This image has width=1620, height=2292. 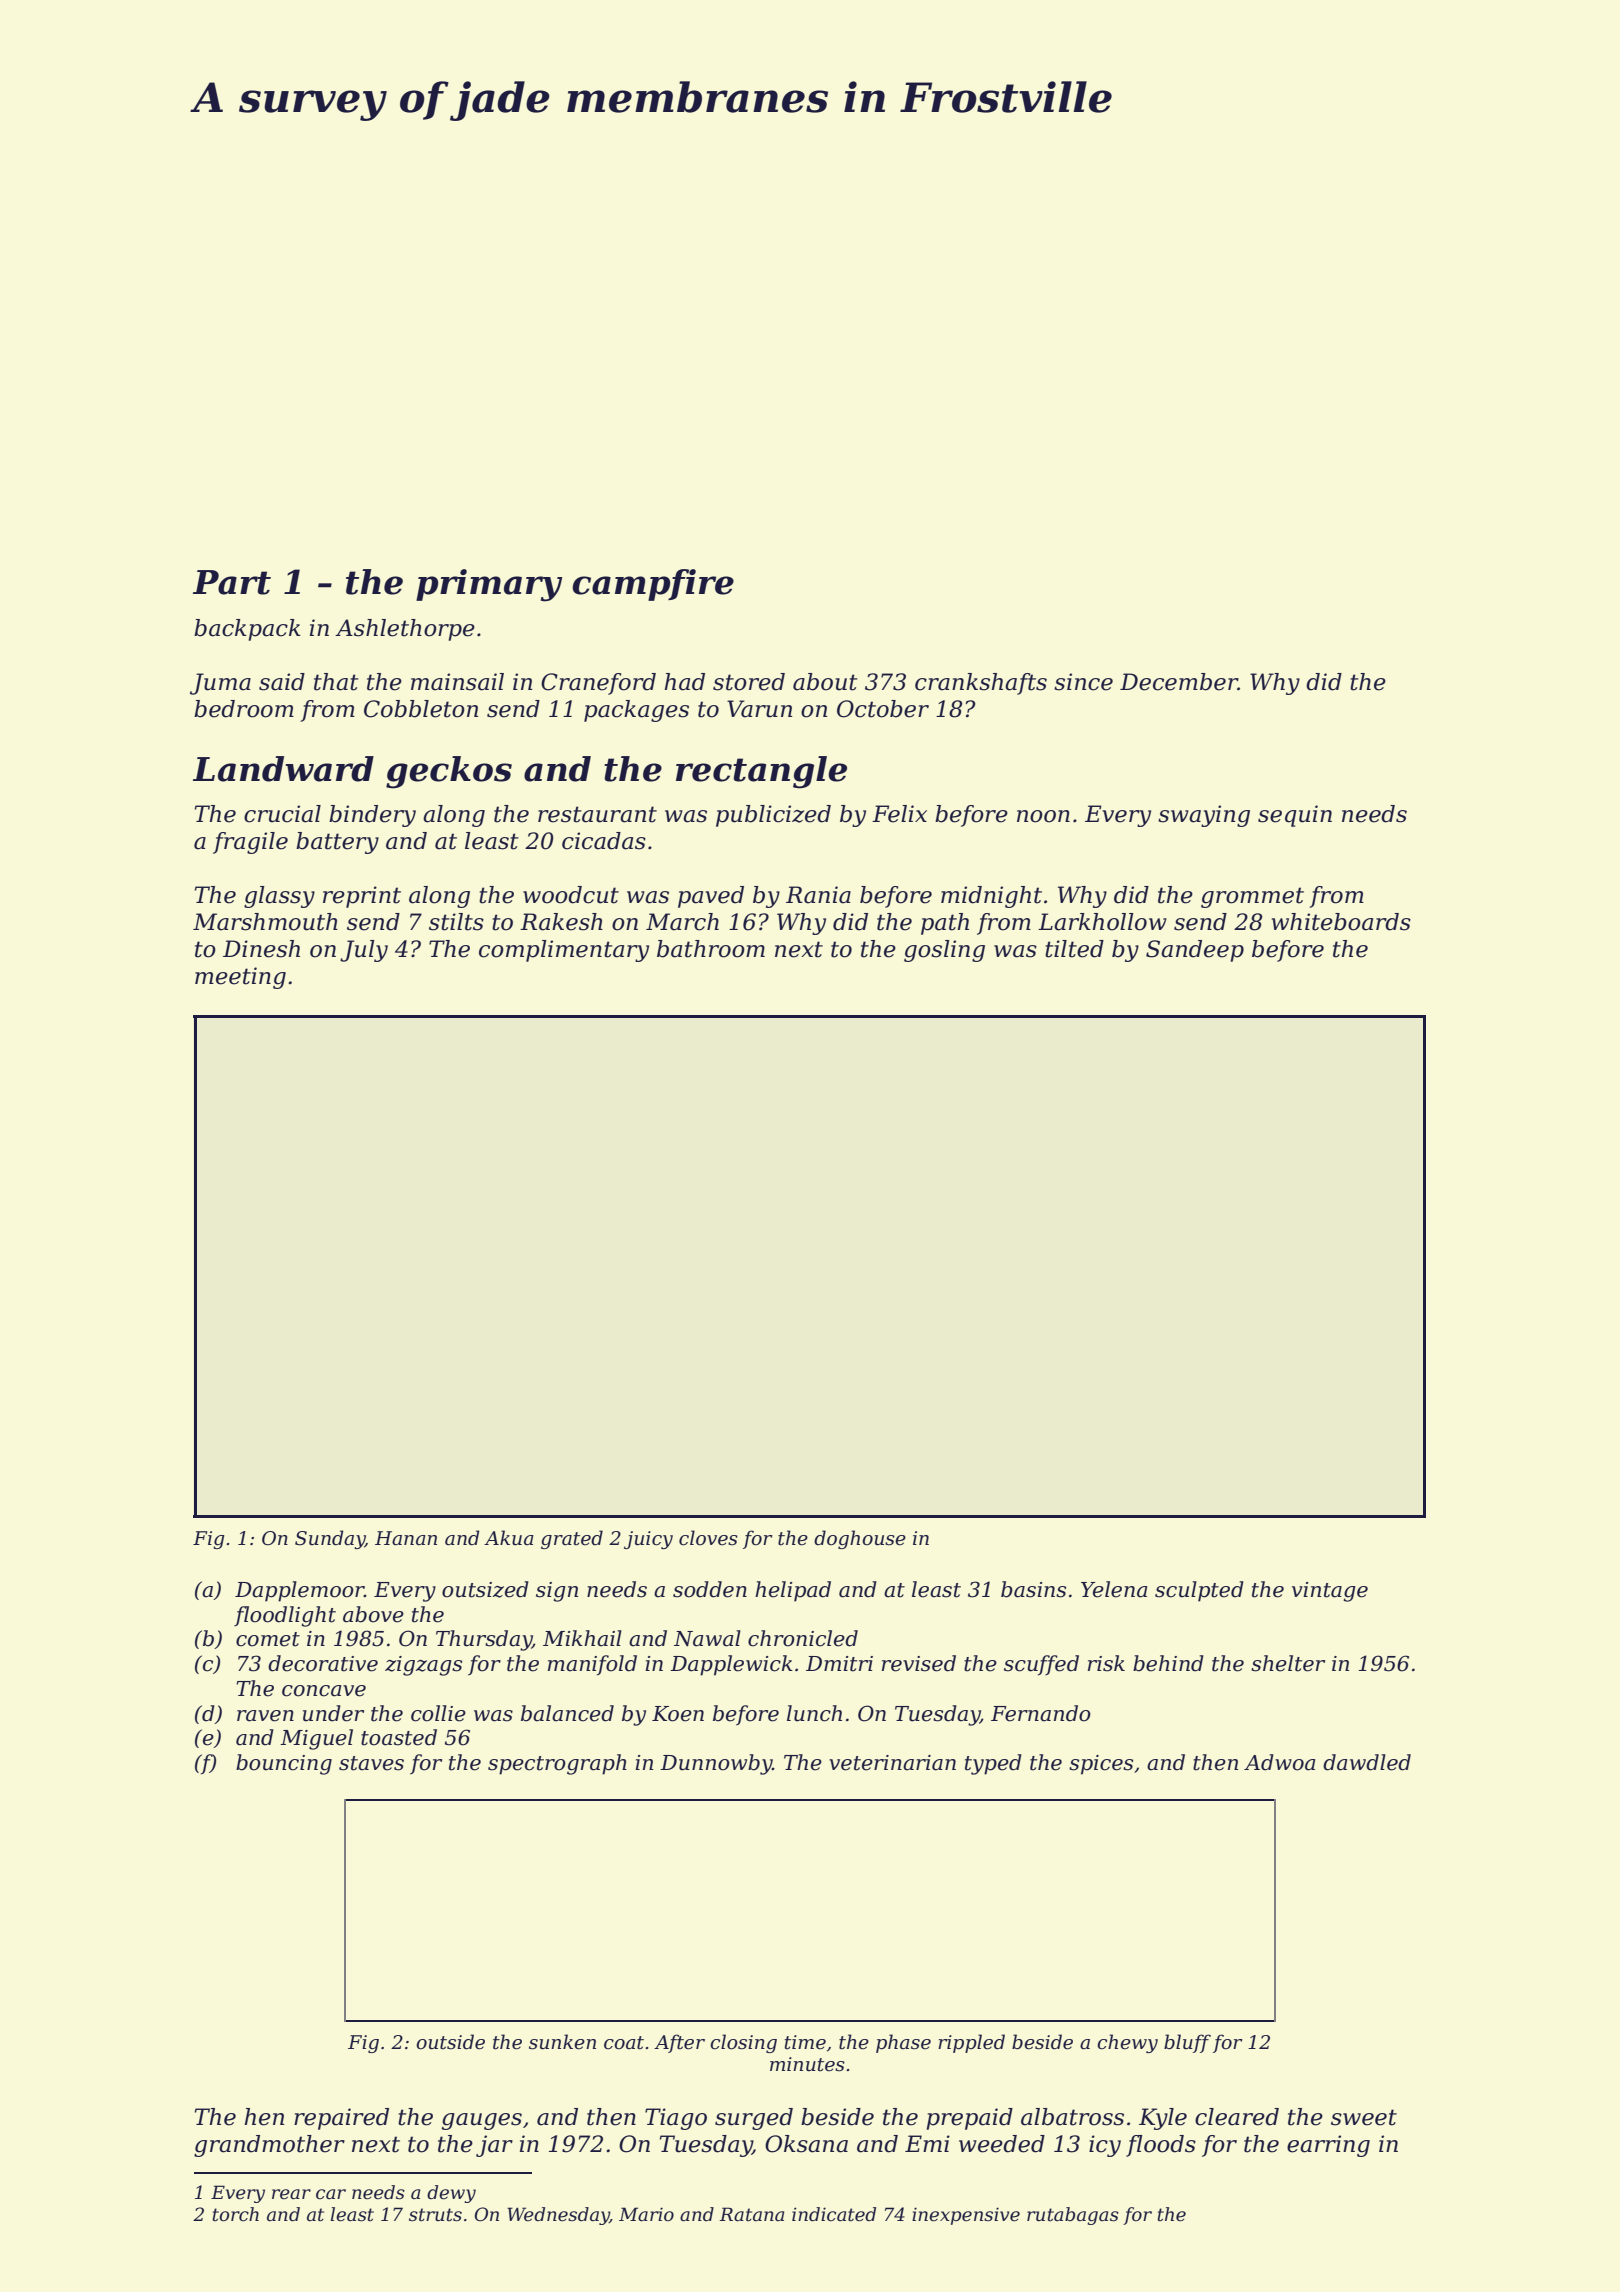 What do you see at coordinates (450, 2042) in the image?
I see `outside` at bounding box center [450, 2042].
